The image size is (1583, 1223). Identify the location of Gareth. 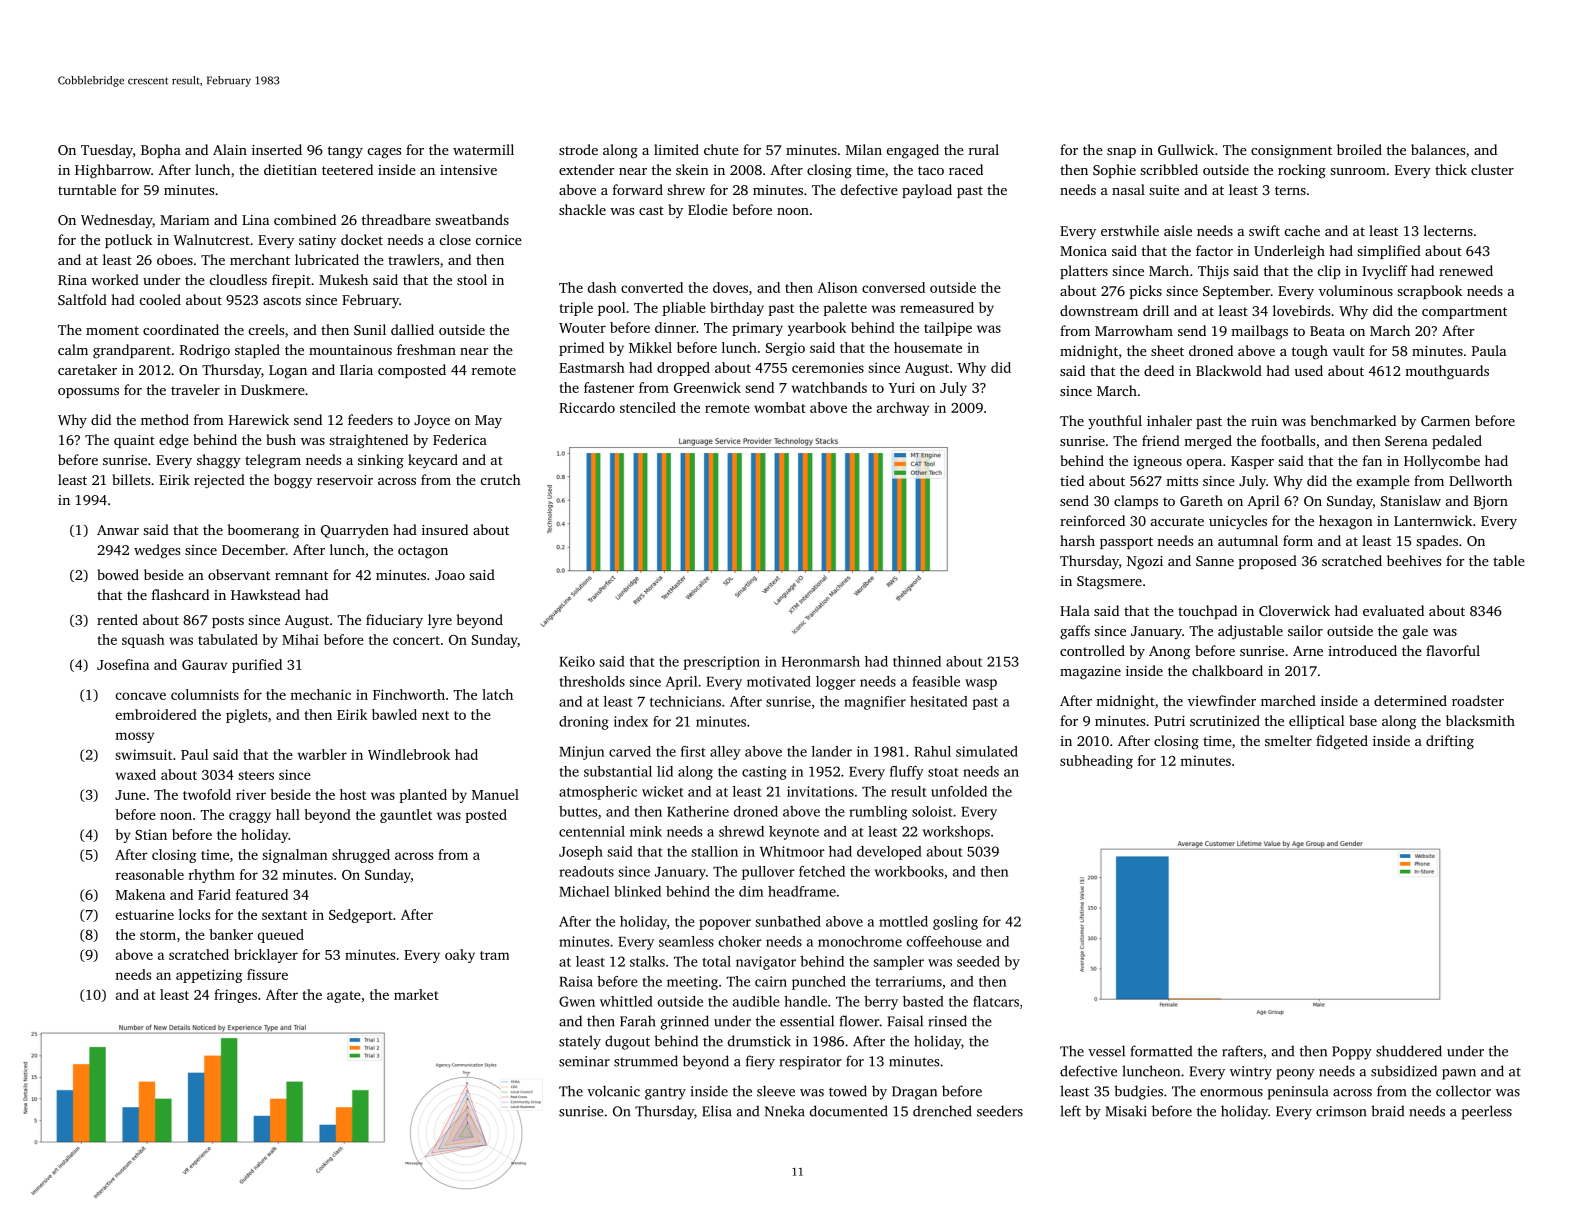
(1201, 500).
